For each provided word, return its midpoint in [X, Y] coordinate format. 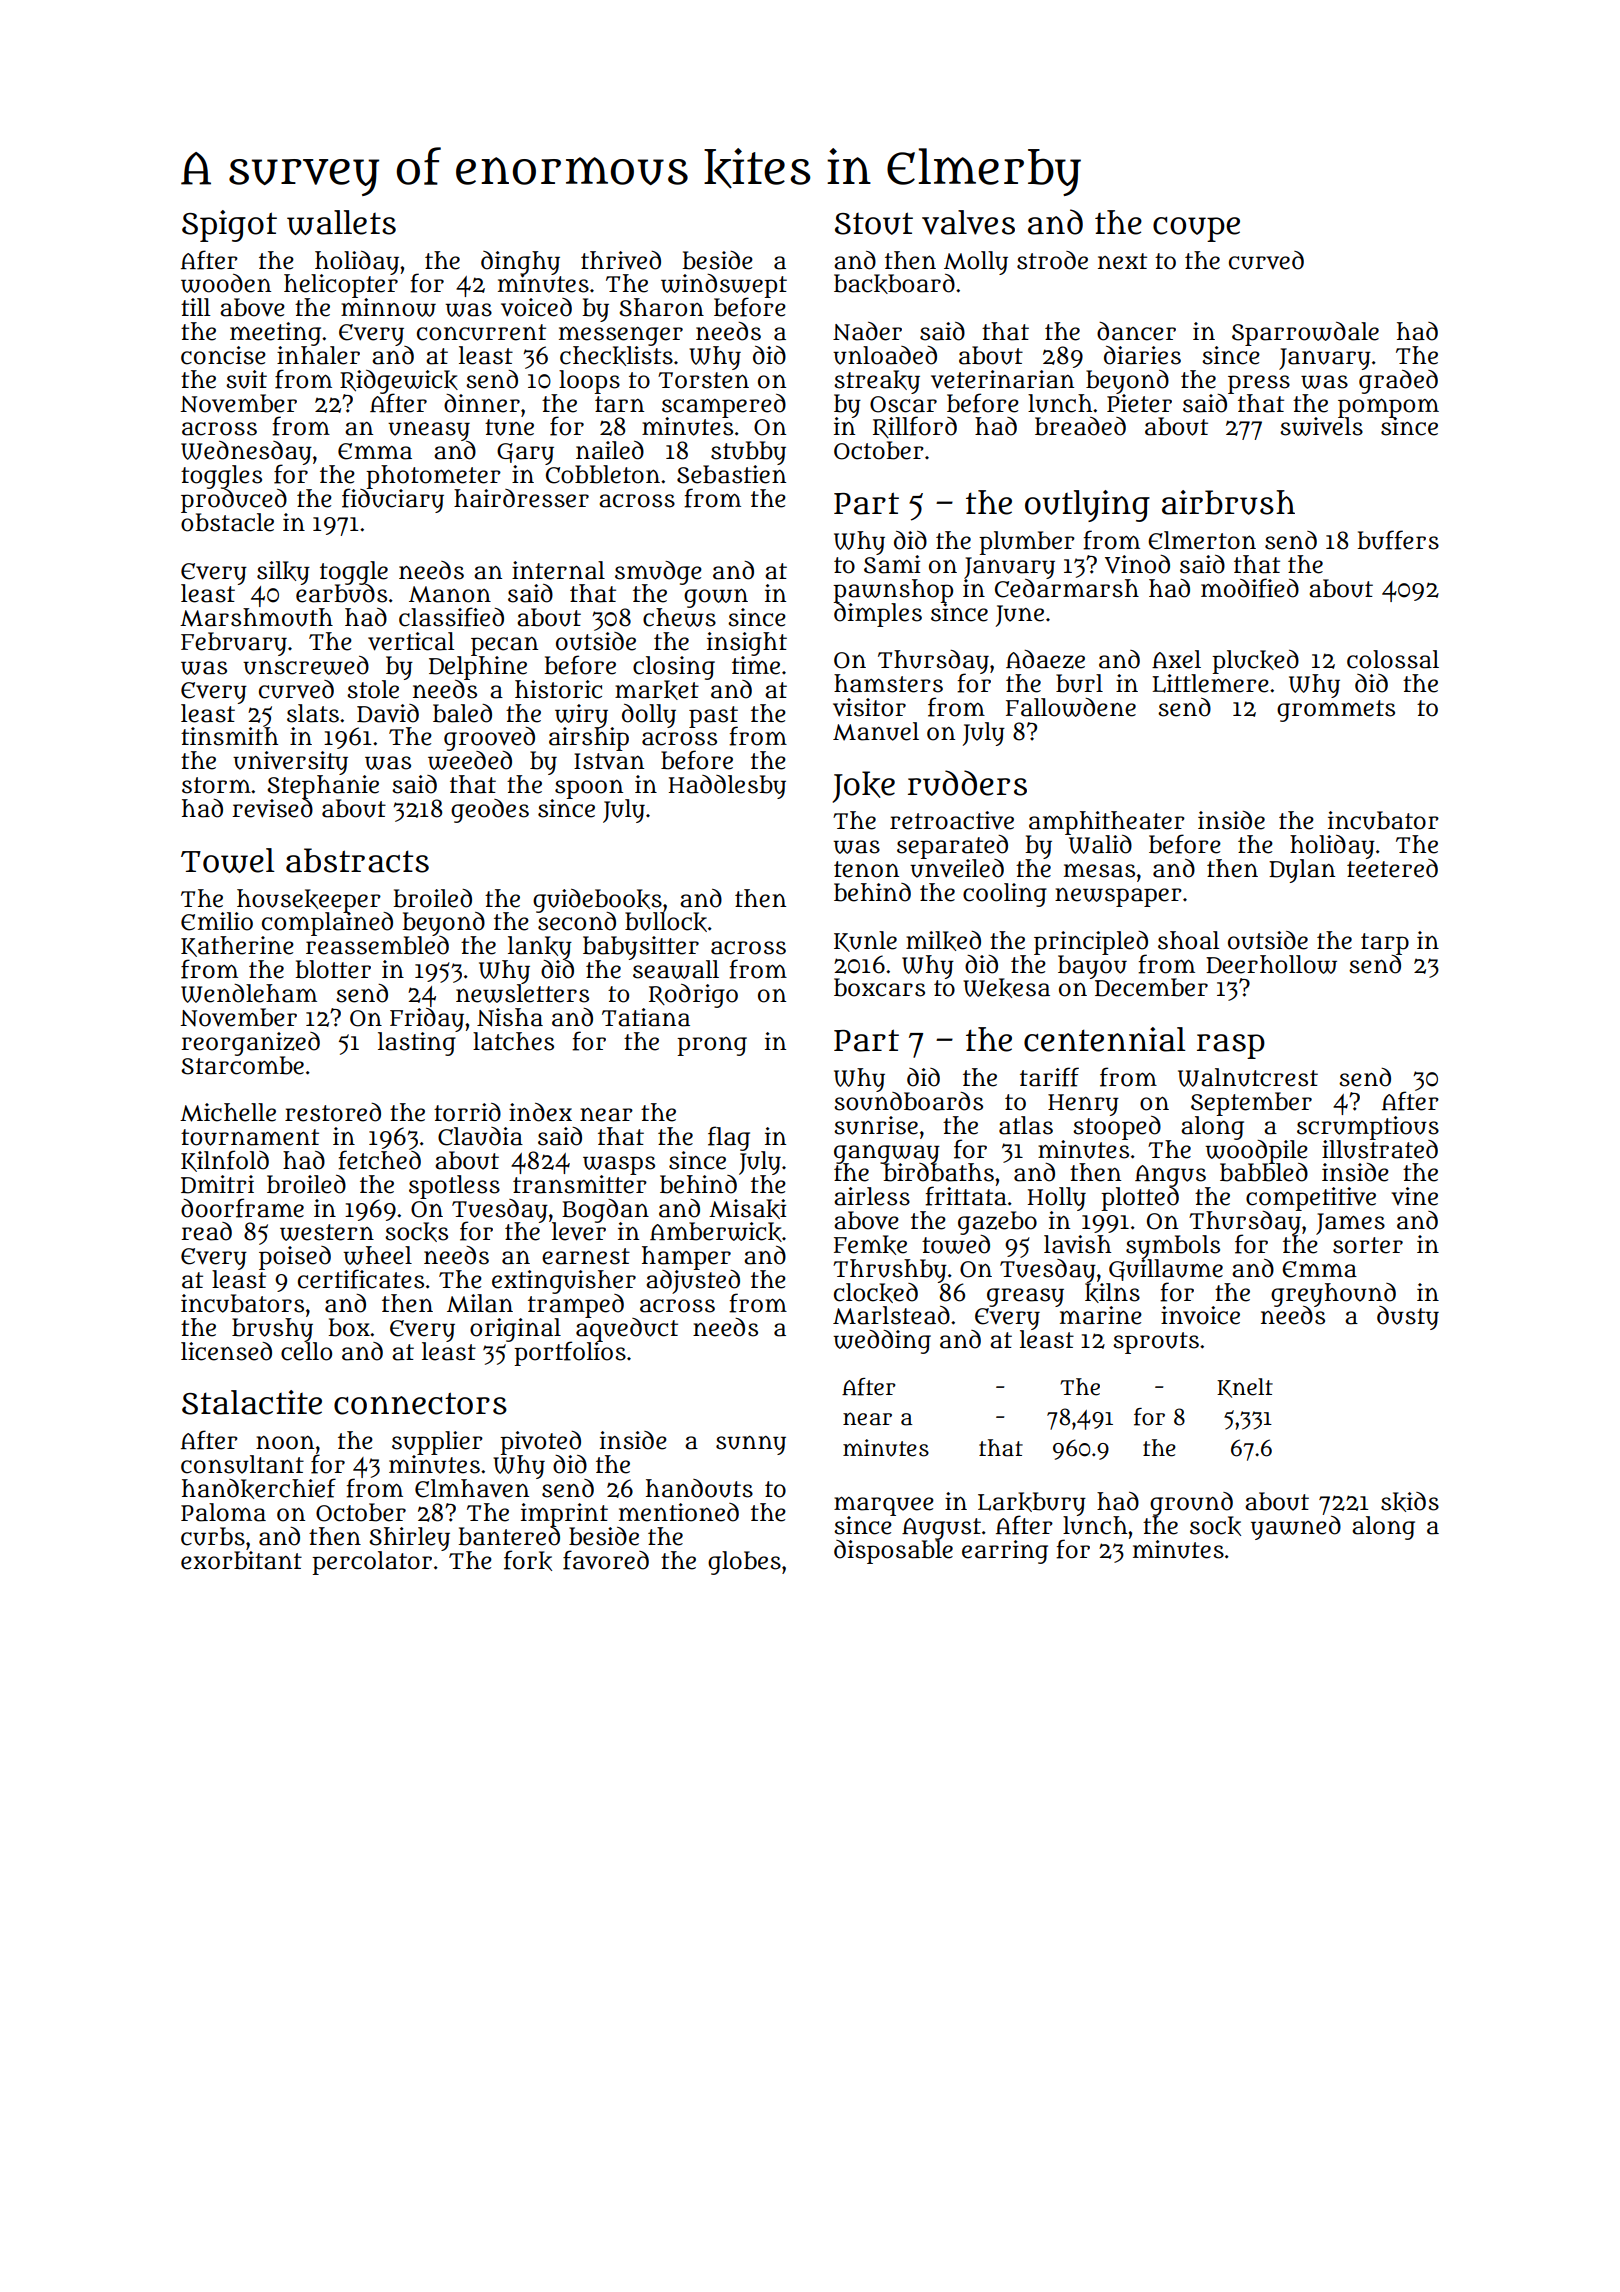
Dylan [1302, 871]
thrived [621, 260]
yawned [1296, 1528]
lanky [540, 948]
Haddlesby [727, 787]
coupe [1196, 229]
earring [1005, 1552]
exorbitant [241, 1560]
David [388, 713]
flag [729, 1138]
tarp [1385, 943]
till [195, 307]
